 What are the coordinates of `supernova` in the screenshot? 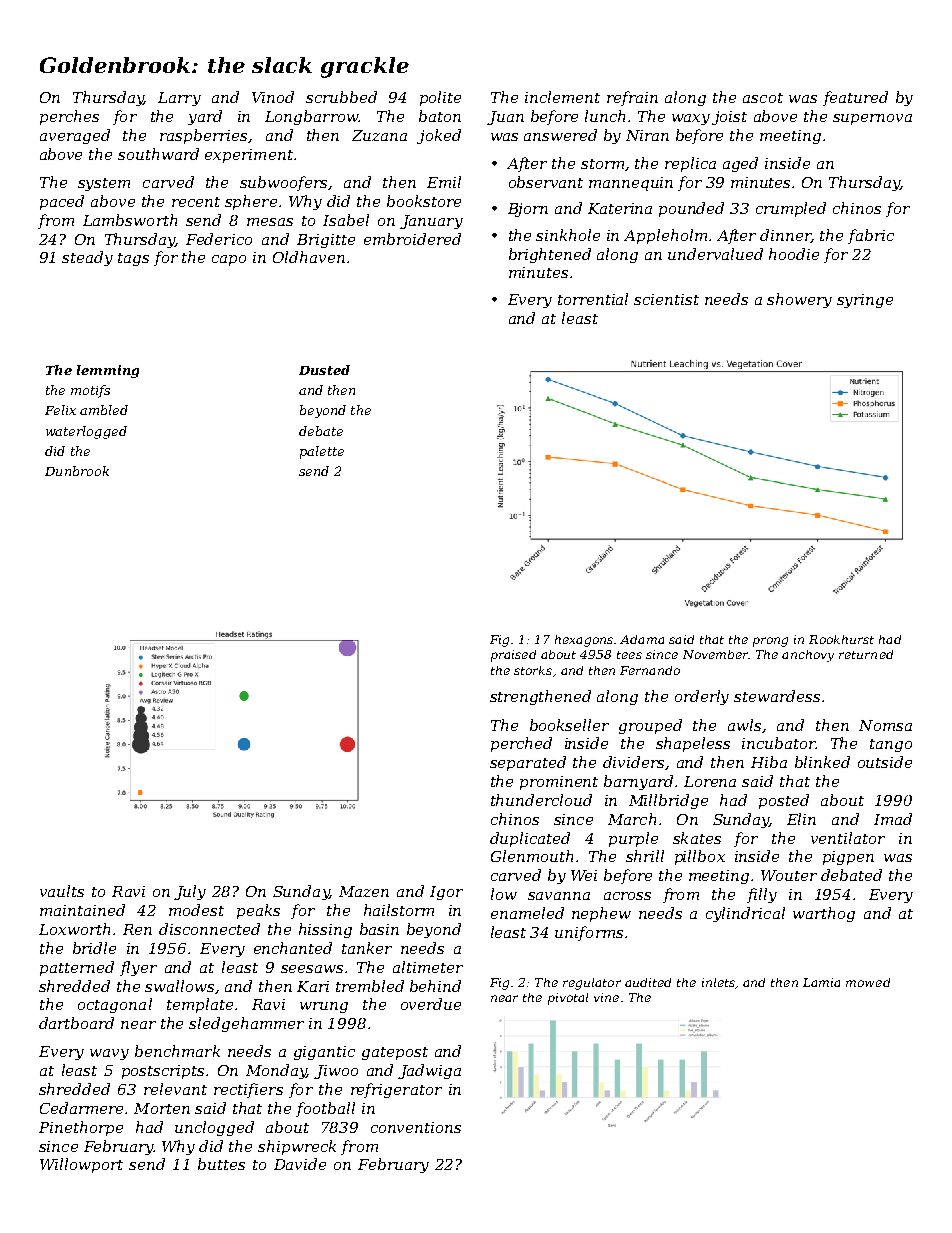 It's located at (872, 119).
